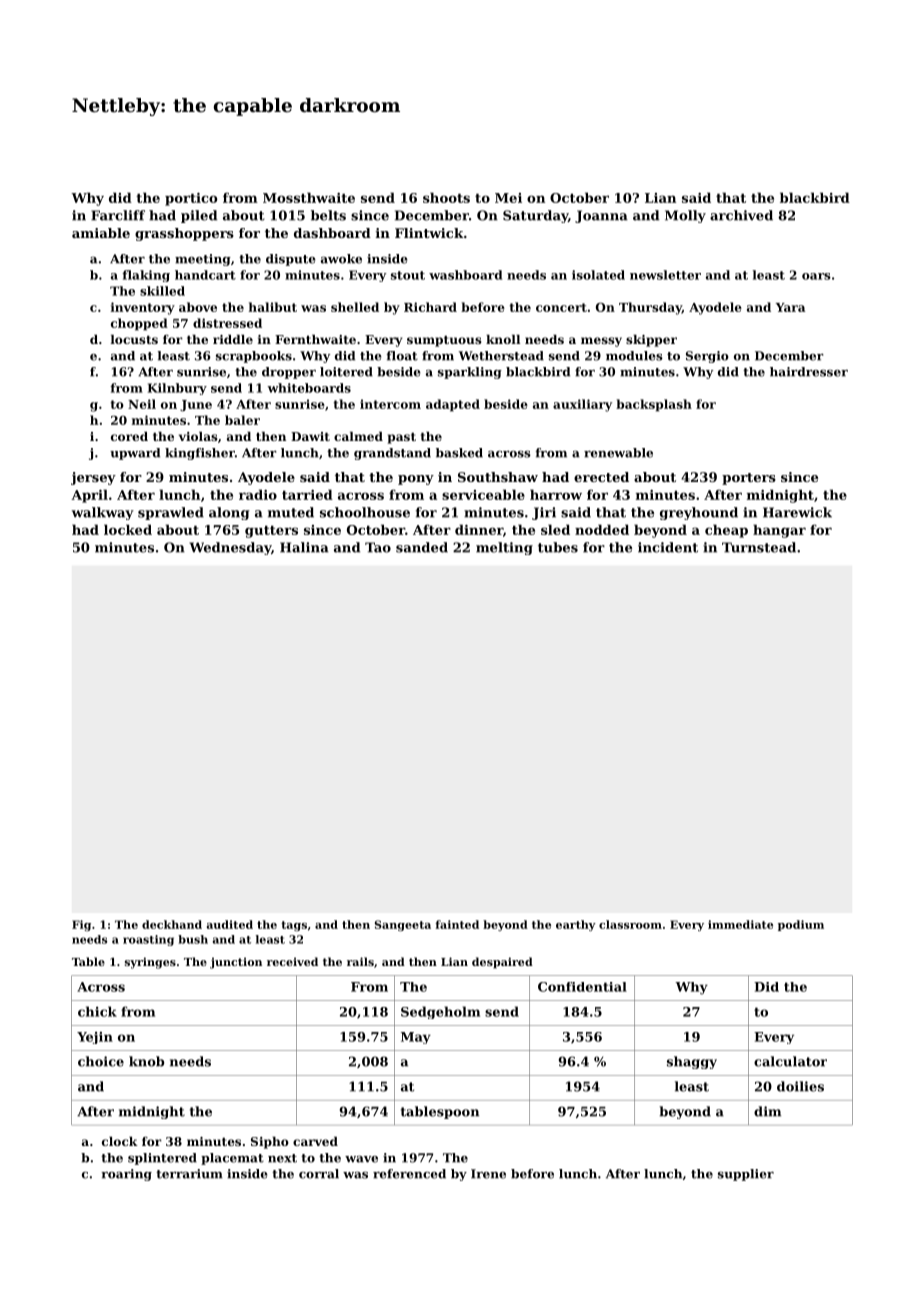 Image resolution: width=924 pixels, height=1308 pixels. What do you see at coordinates (504, 548) in the screenshot?
I see `melting` at bounding box center [504, 548].
